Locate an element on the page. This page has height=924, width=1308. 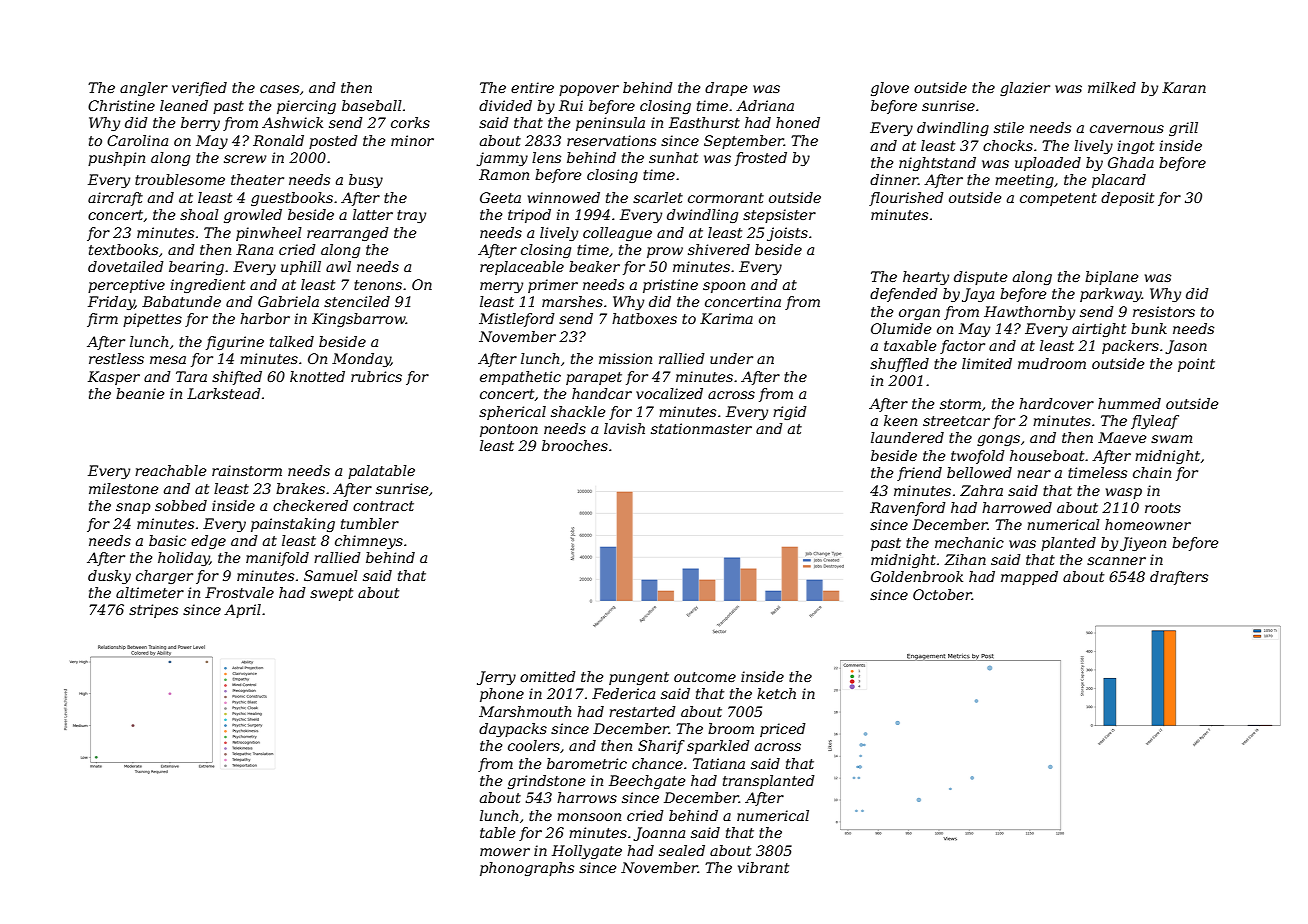
stationmaster is located at coordinates (701, 428).
